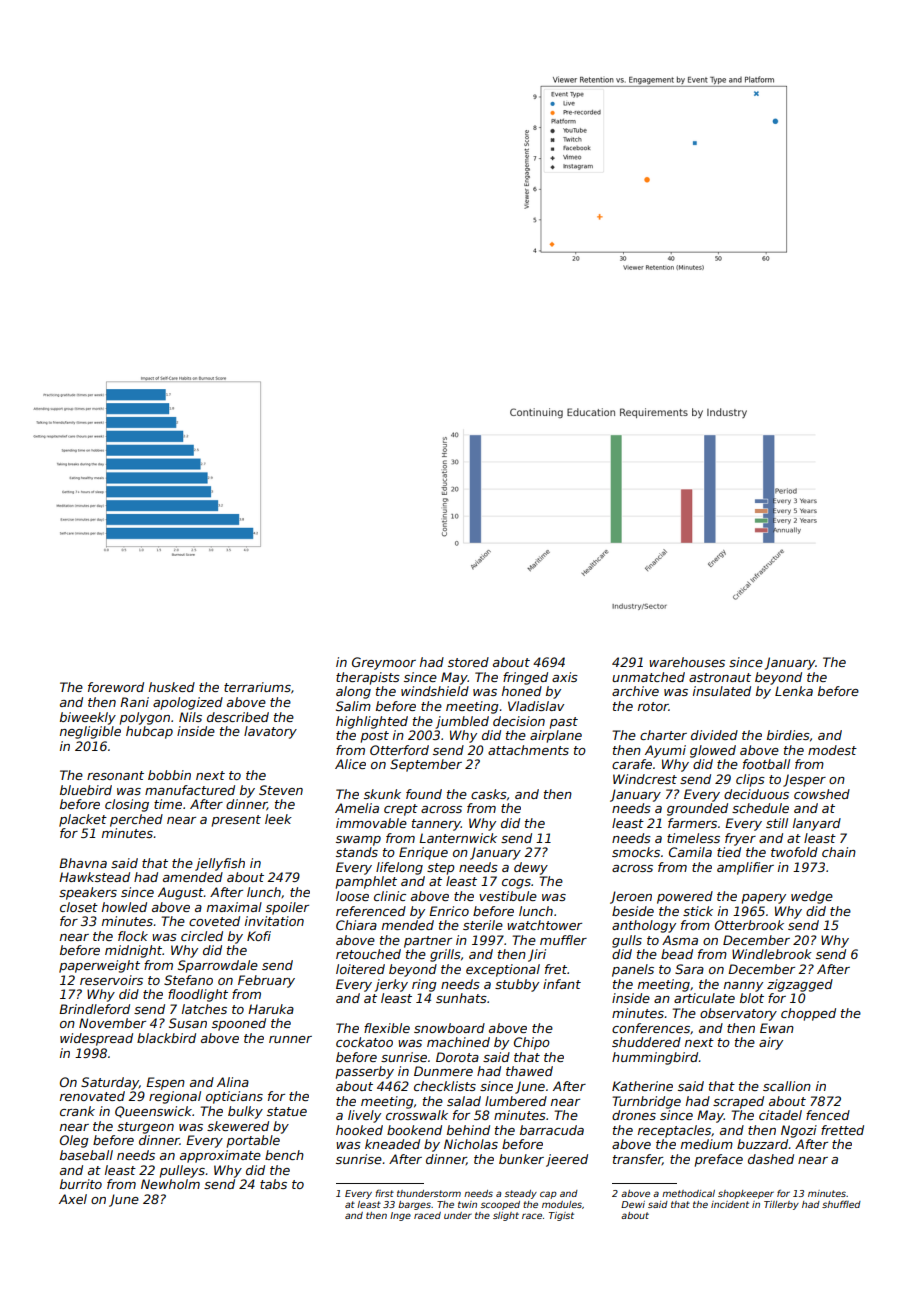 The height and width of the document is (1308, 924). I want to click on thawed, so click(529, 1071).
